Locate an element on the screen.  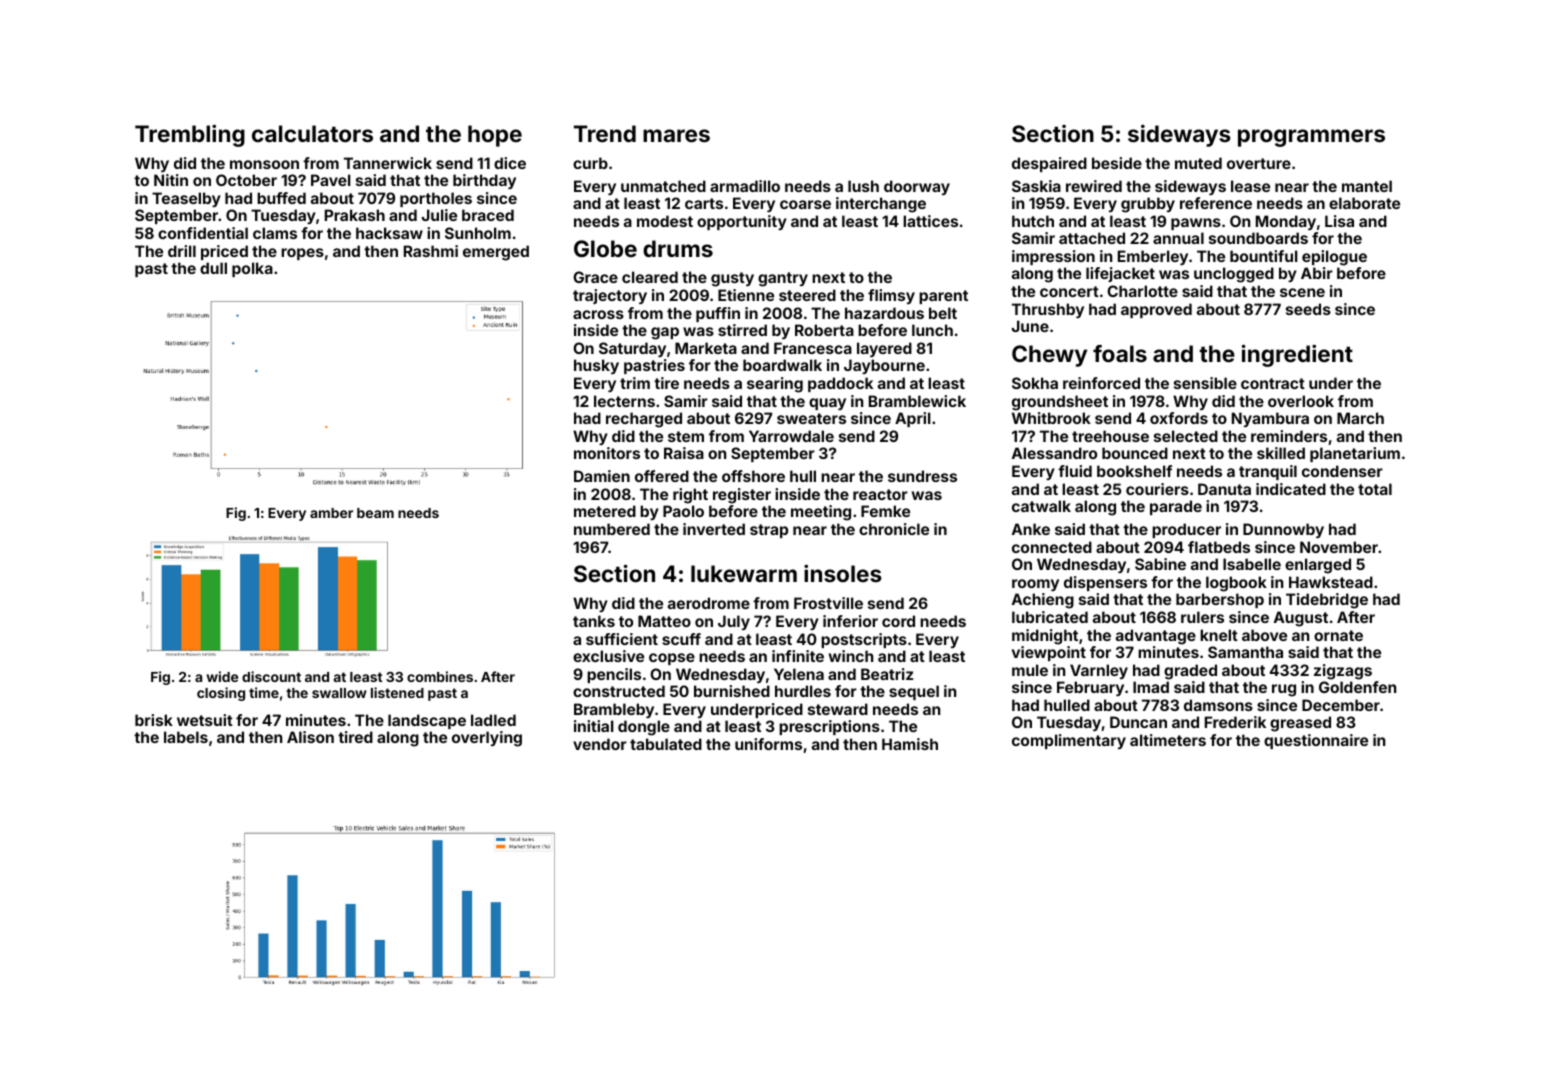
epilogue is located at coordinates (1334, 258).
